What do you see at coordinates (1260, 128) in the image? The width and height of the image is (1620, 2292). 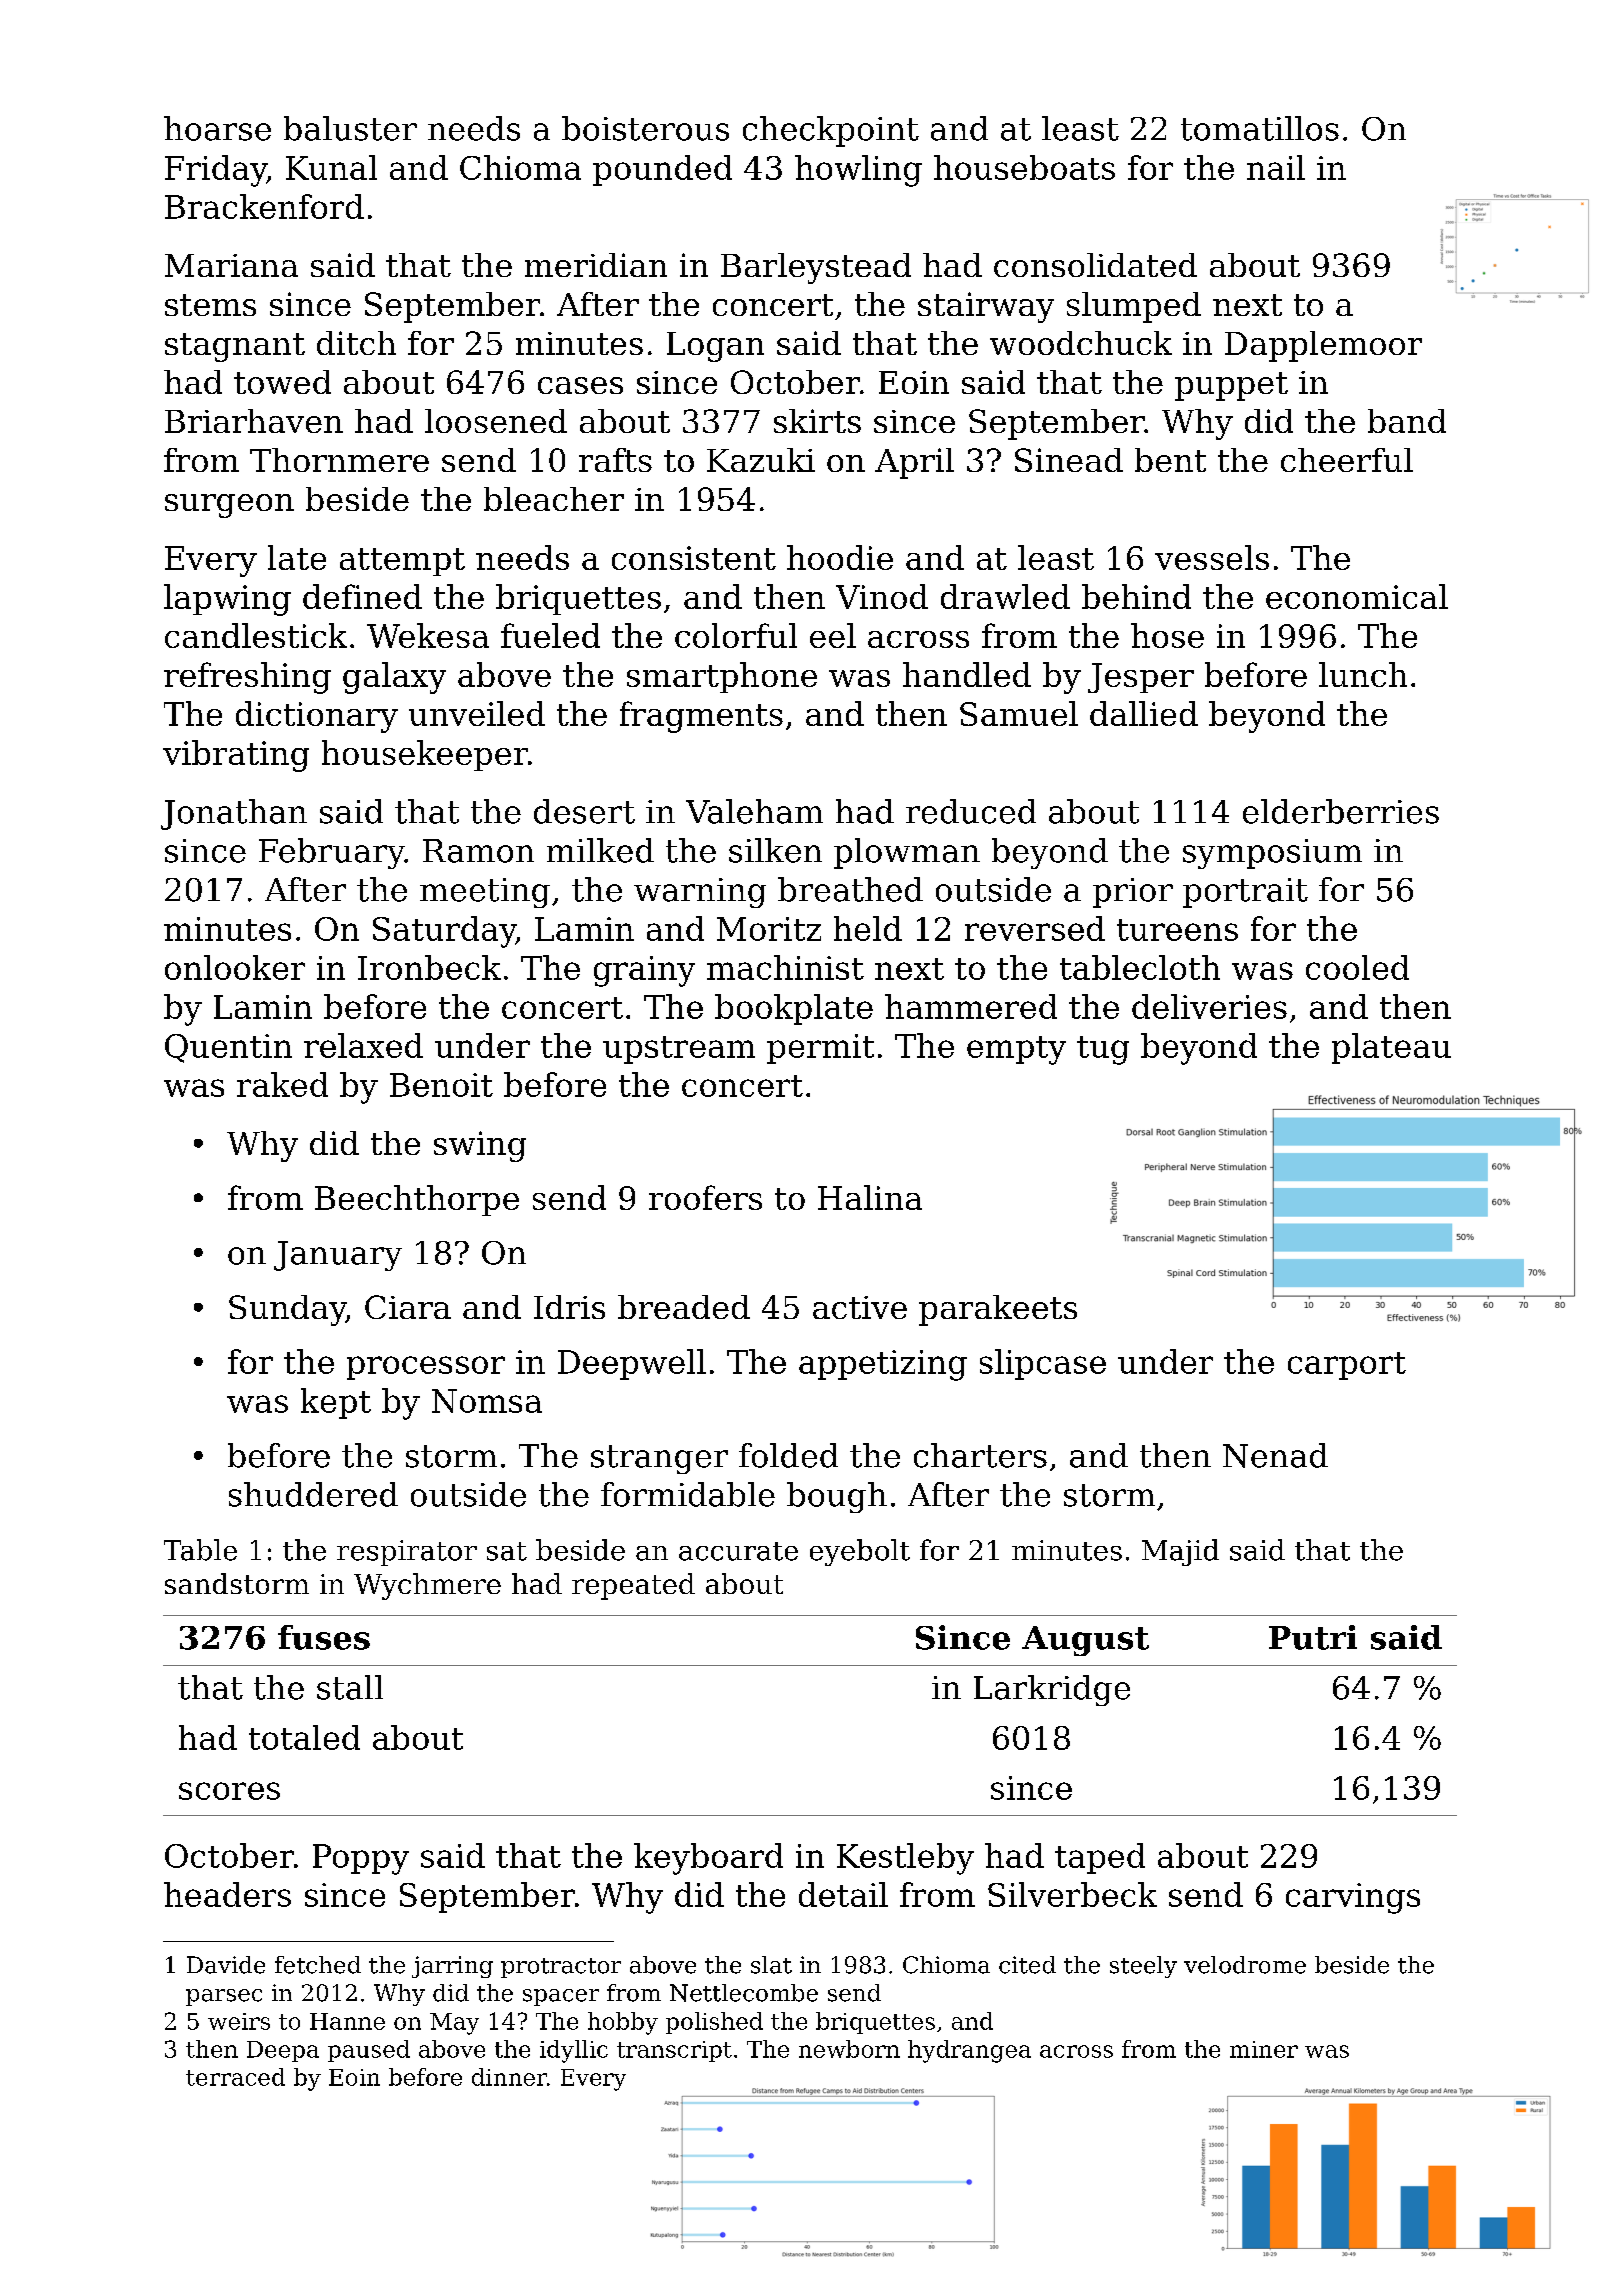 I see `tomatillos` at bounding box center [1260, 128].
